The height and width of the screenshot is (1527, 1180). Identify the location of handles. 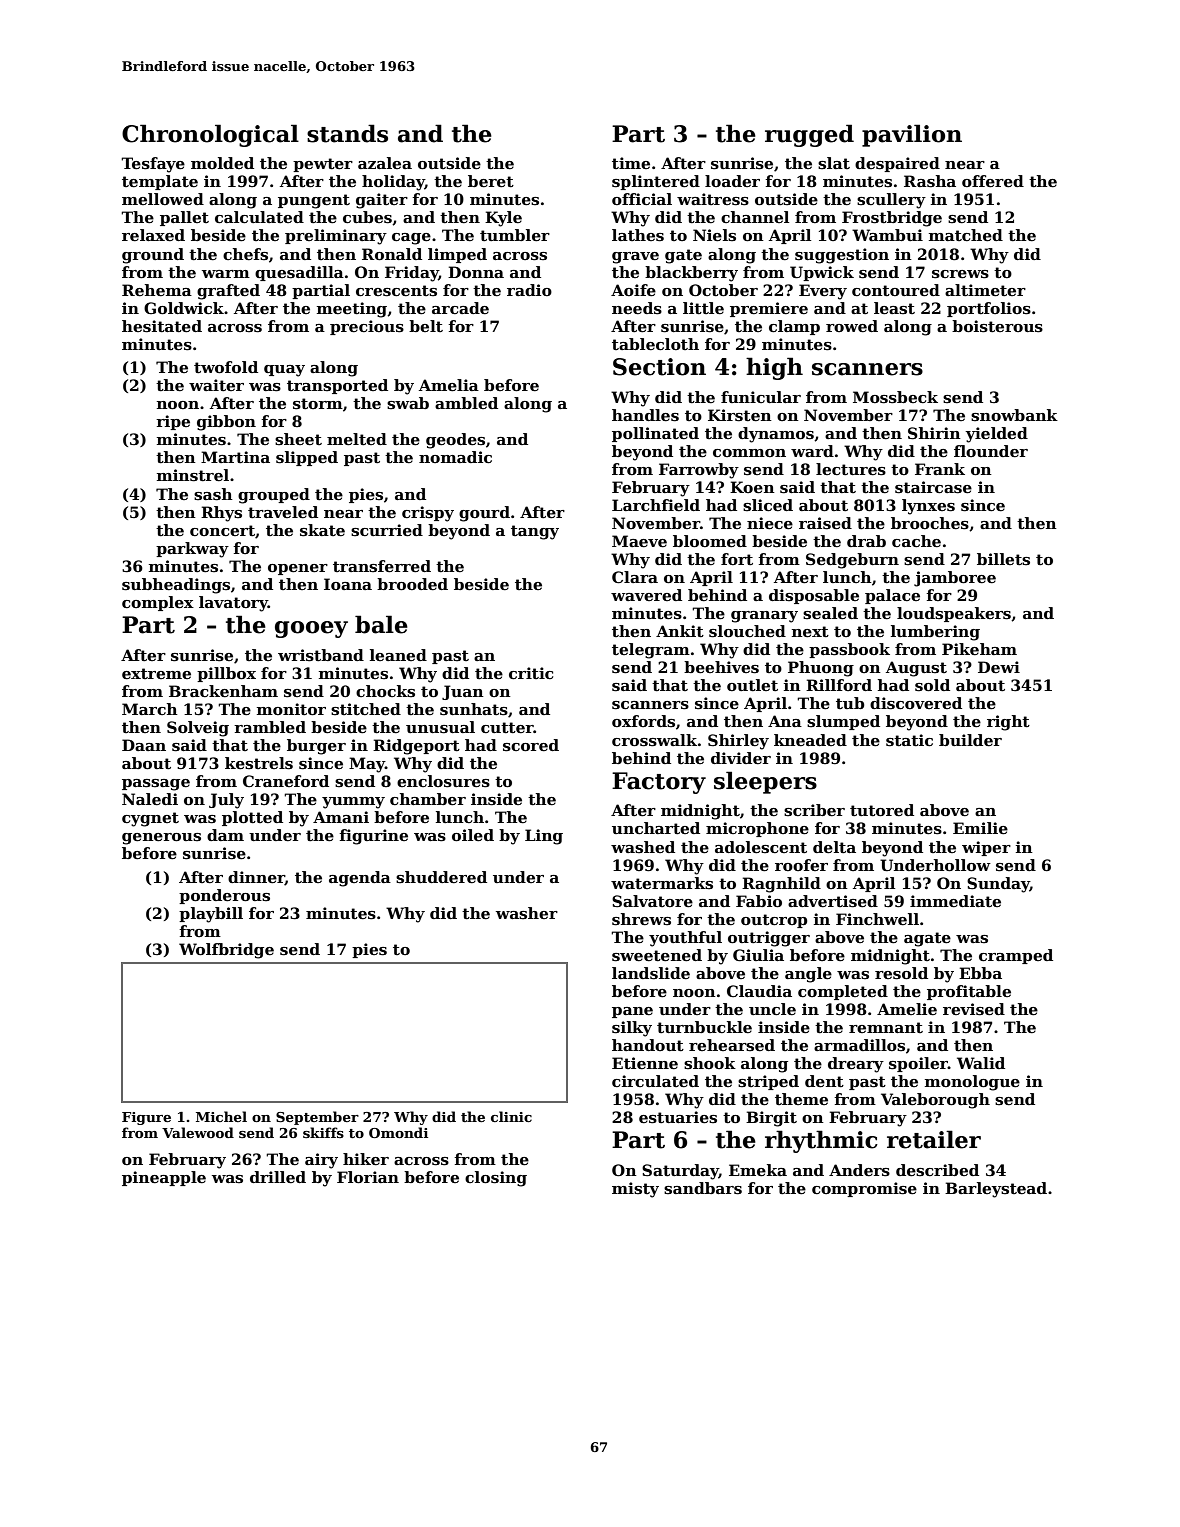
(645, 415).
